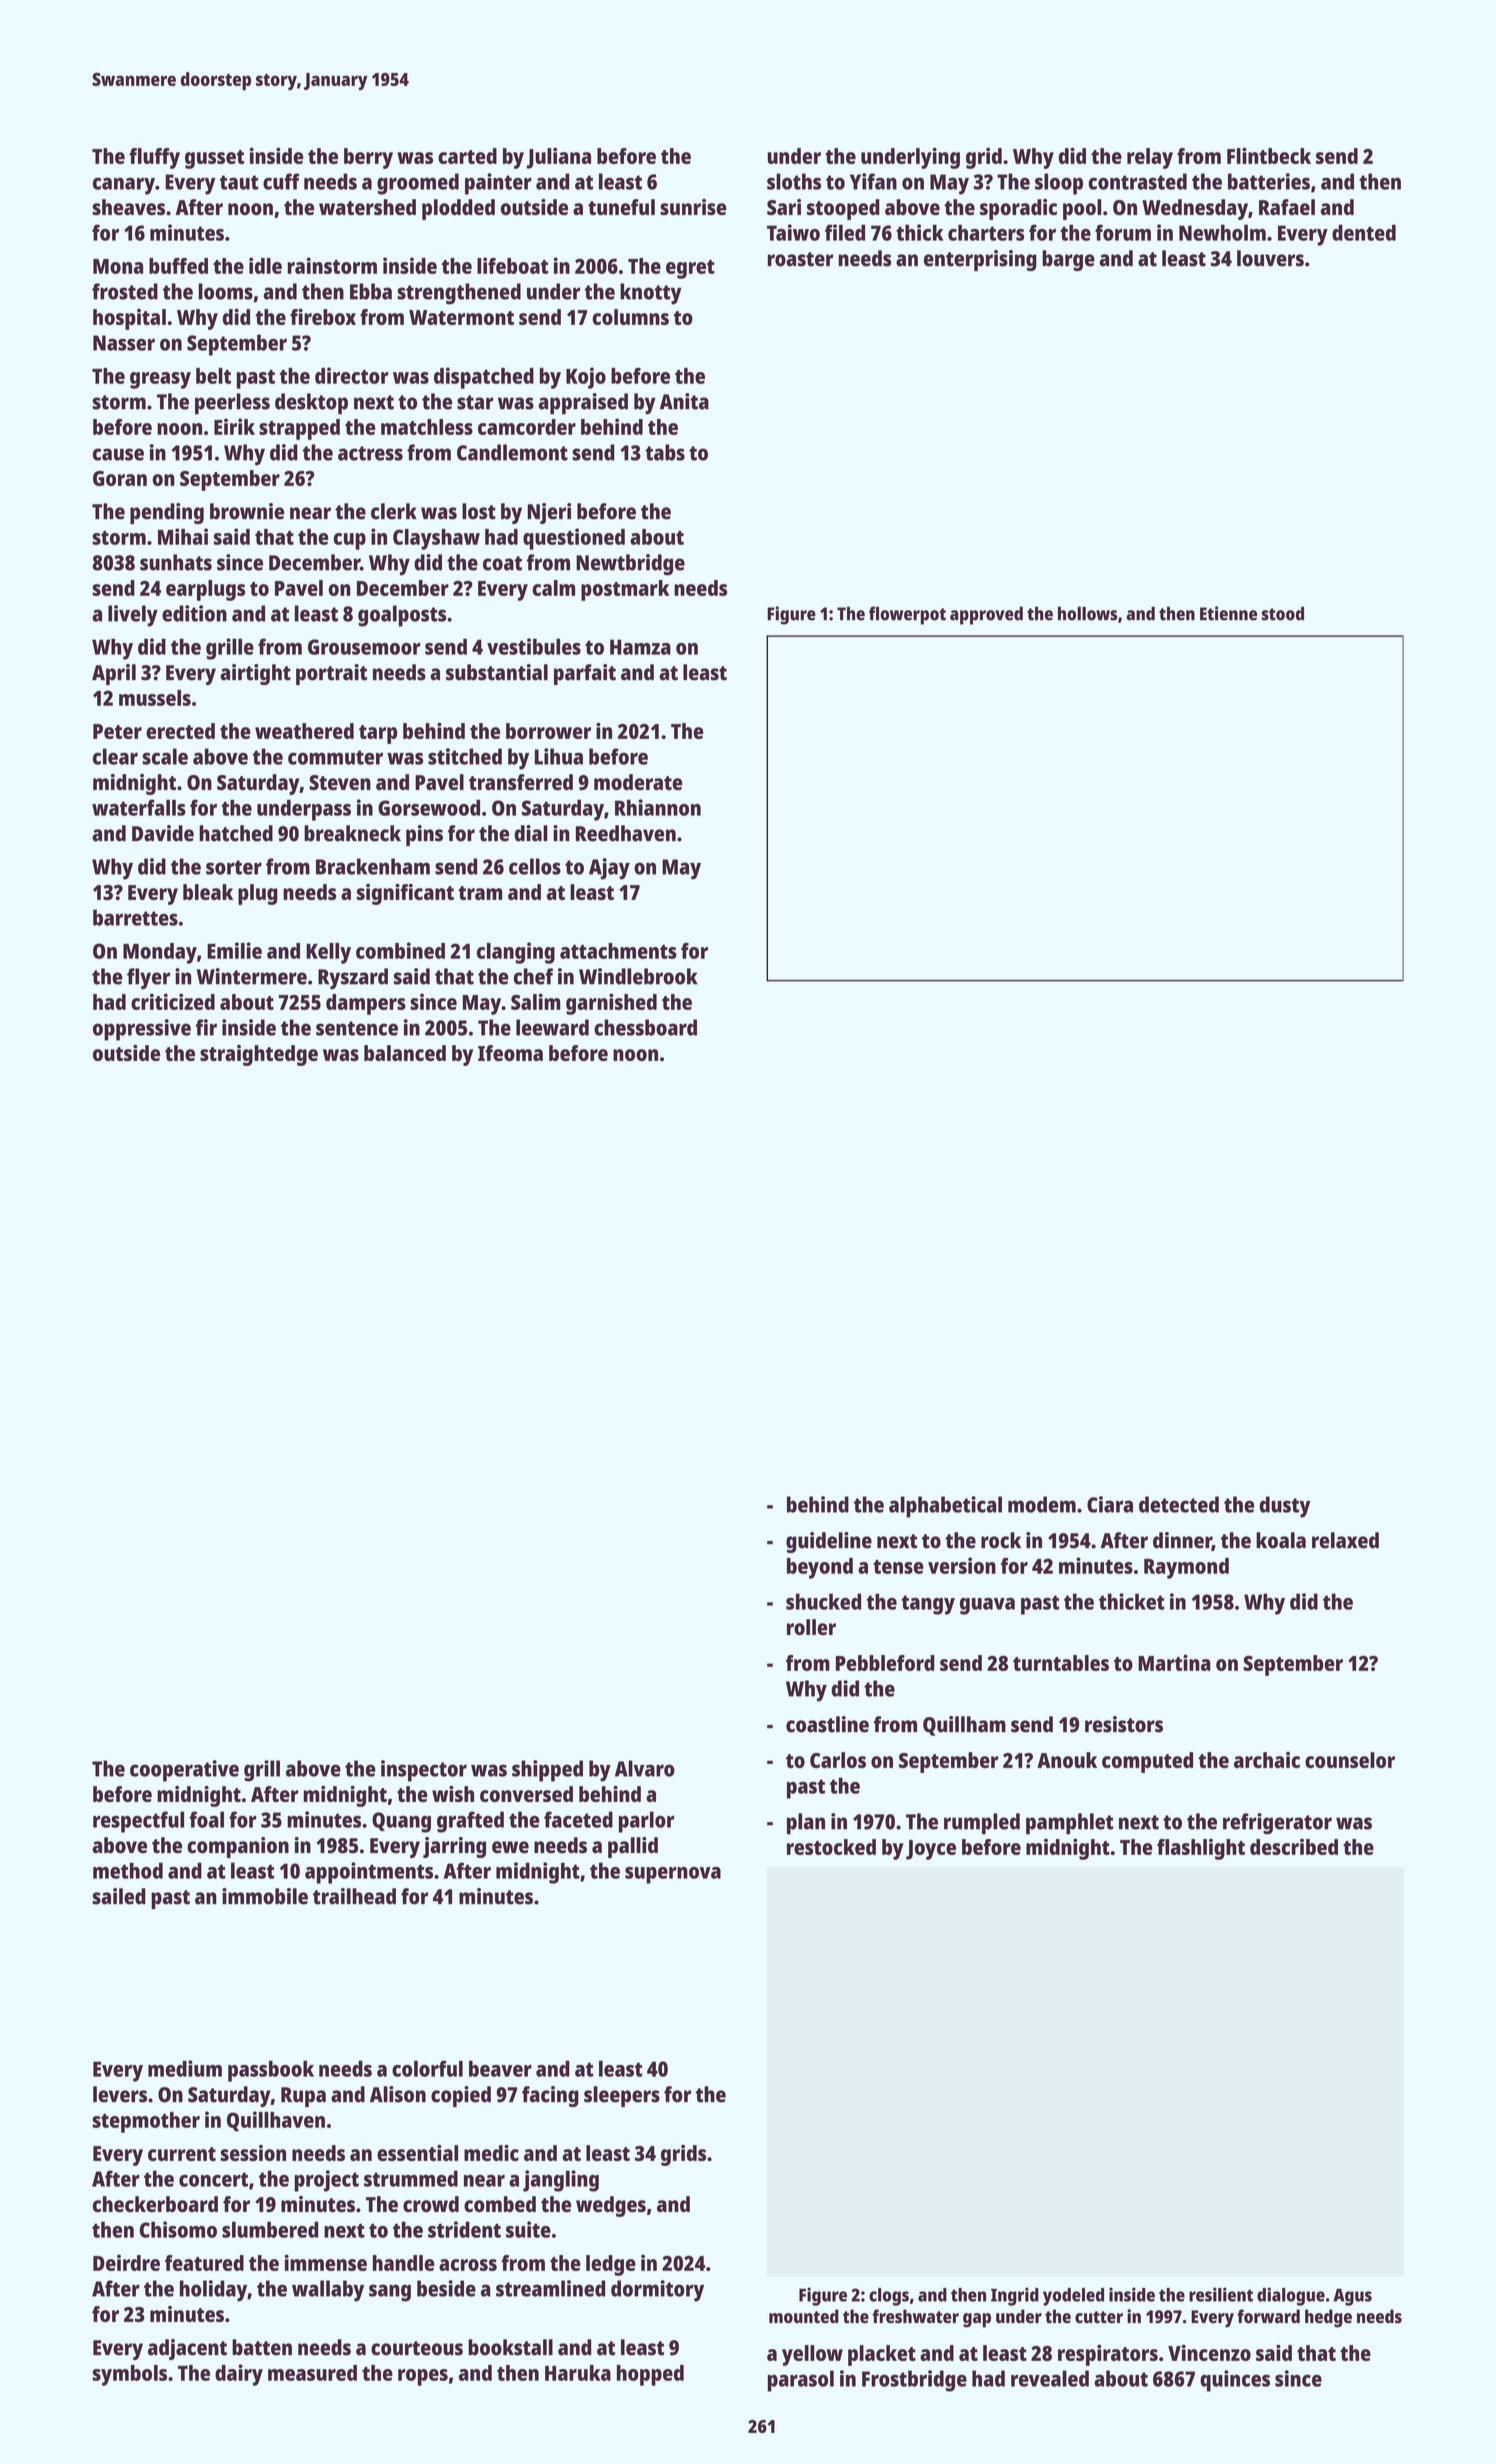  What do you see at coordinates (873, 181) in the document?
I see `Yifan` at bounding box center [873, 181].
